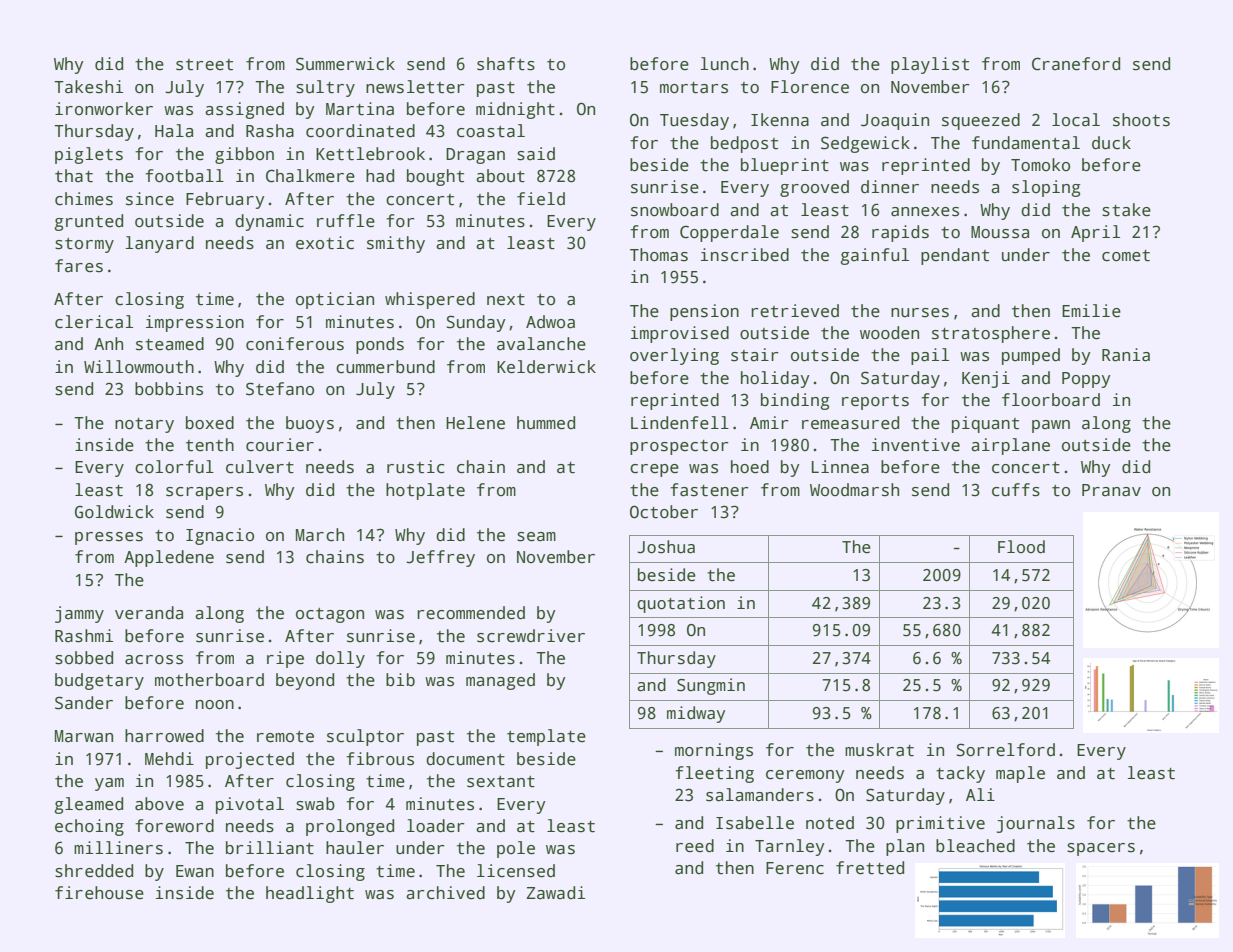  Describe the element at coordinates (139, 367) in the screenshot. I see `Willowmouth` at that location.
